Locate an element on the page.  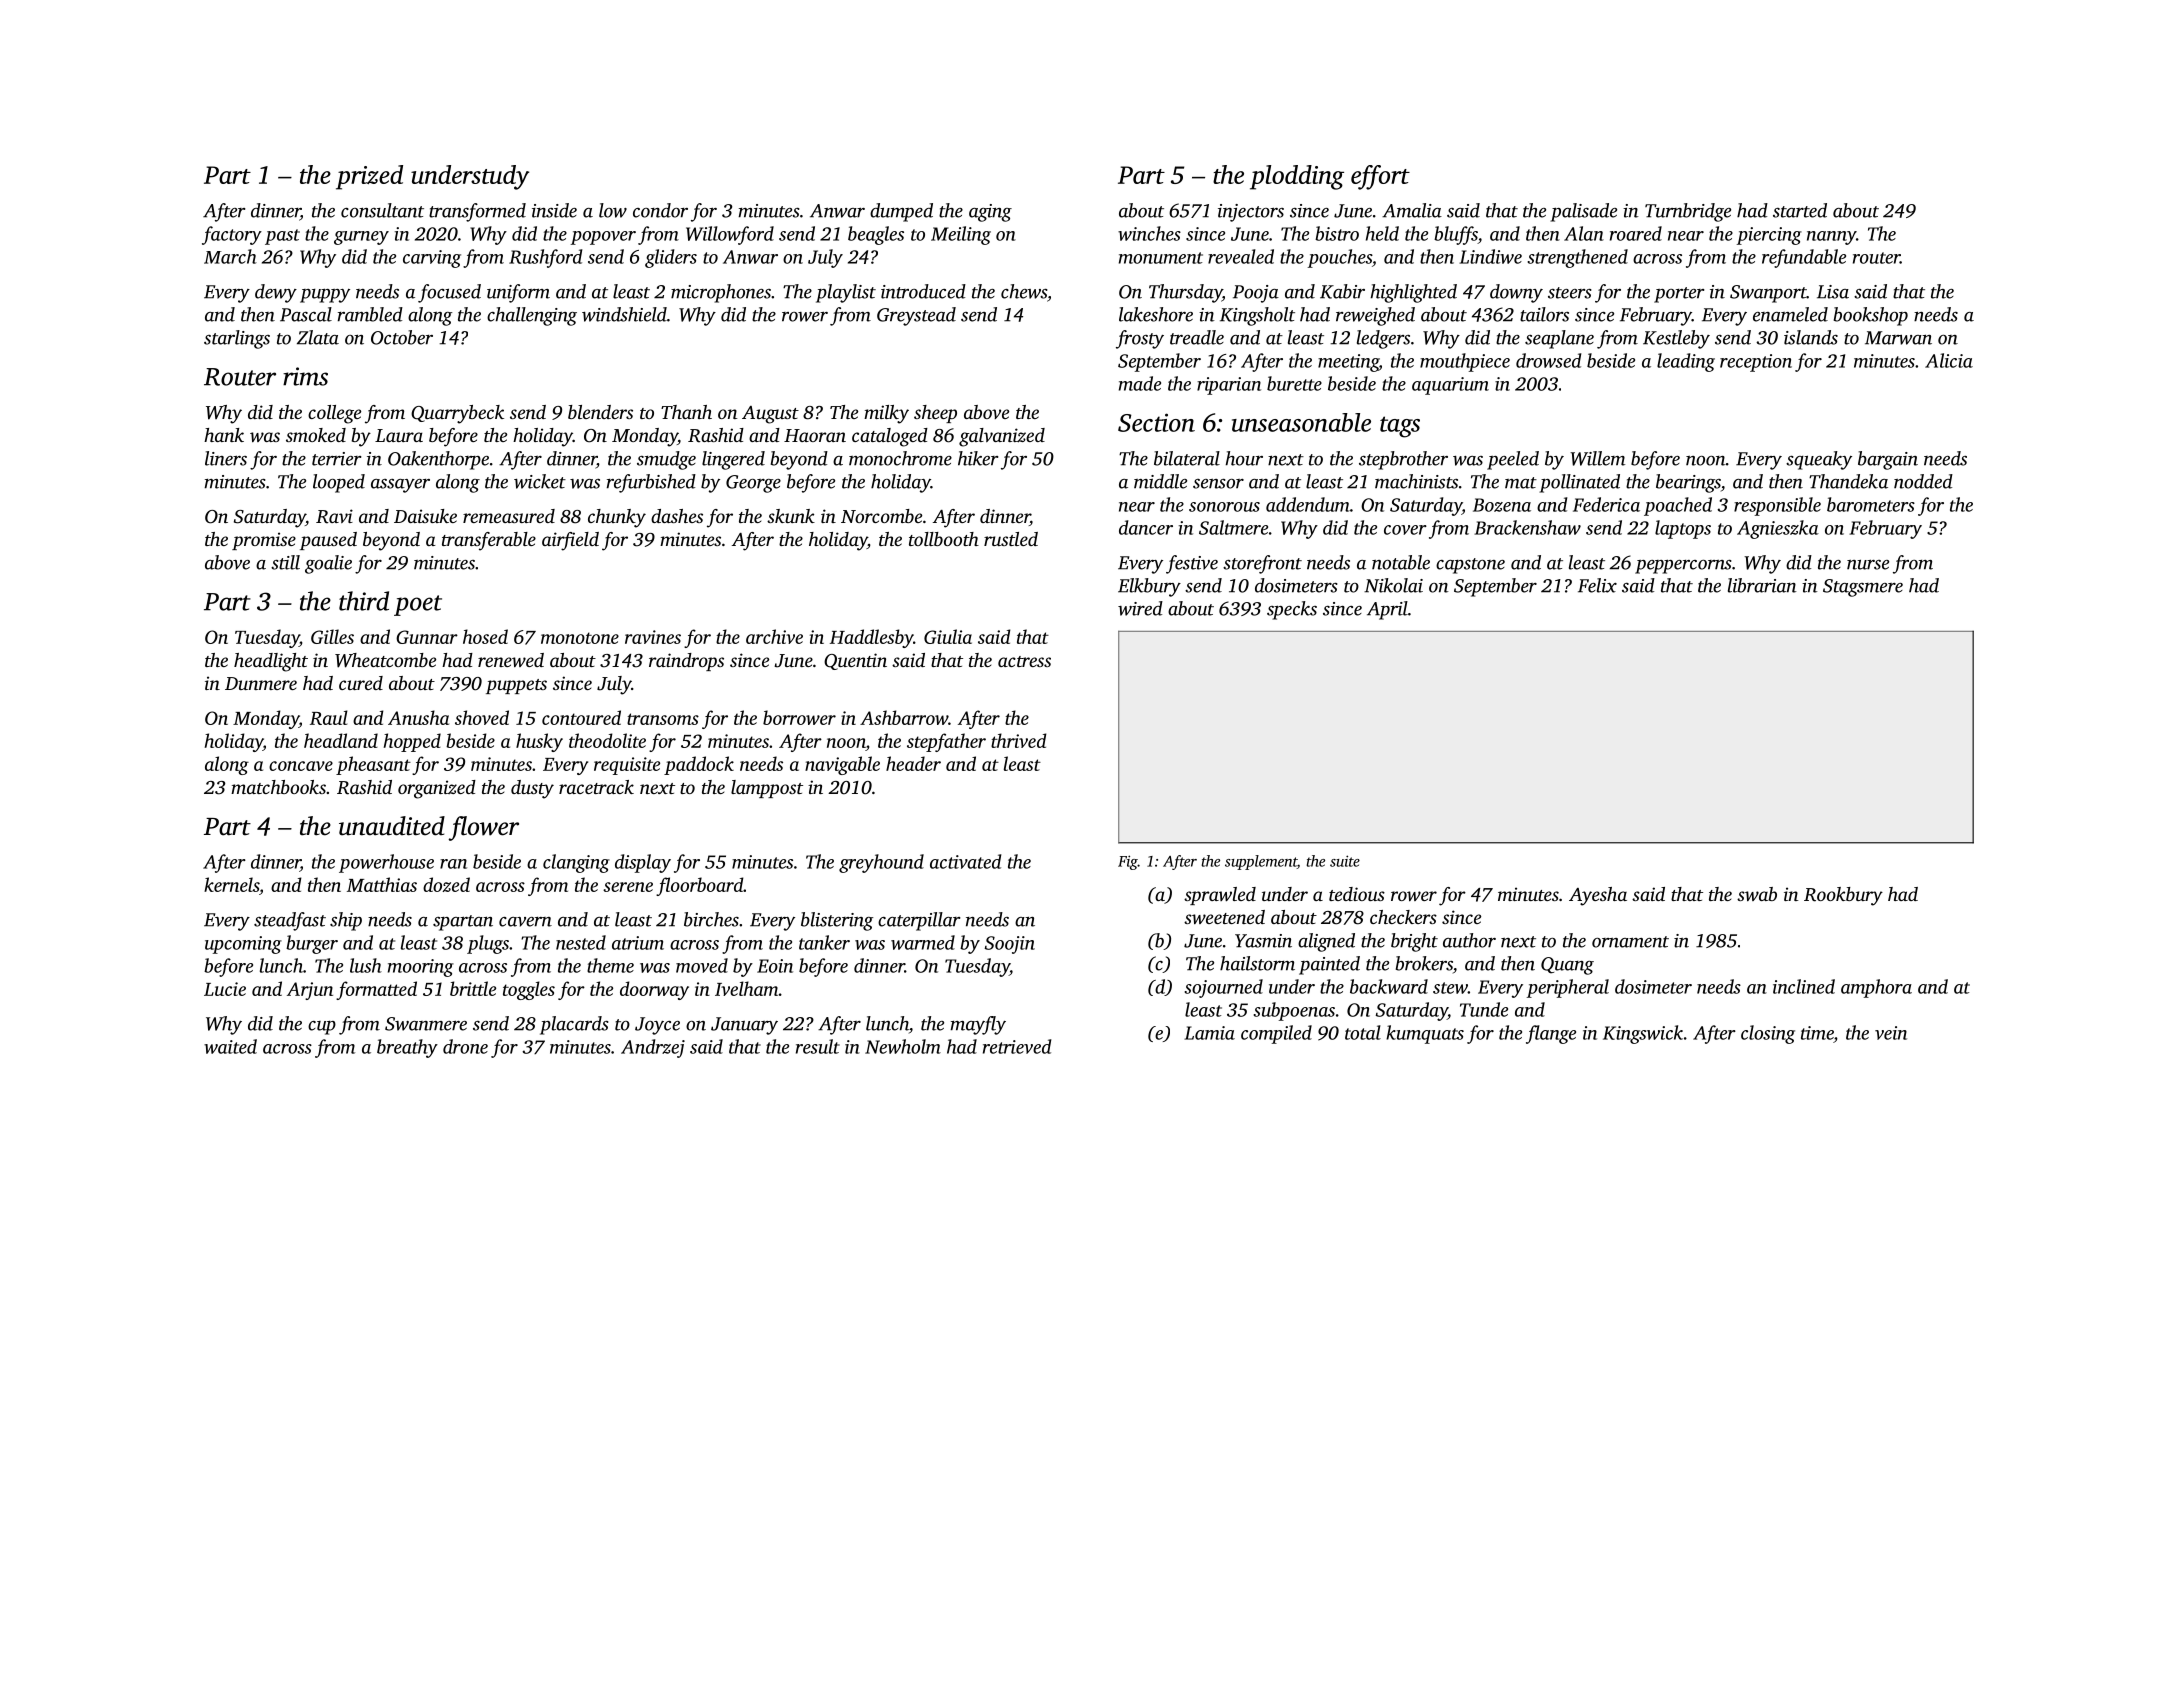
activated is located at coordinates (965, 861).
